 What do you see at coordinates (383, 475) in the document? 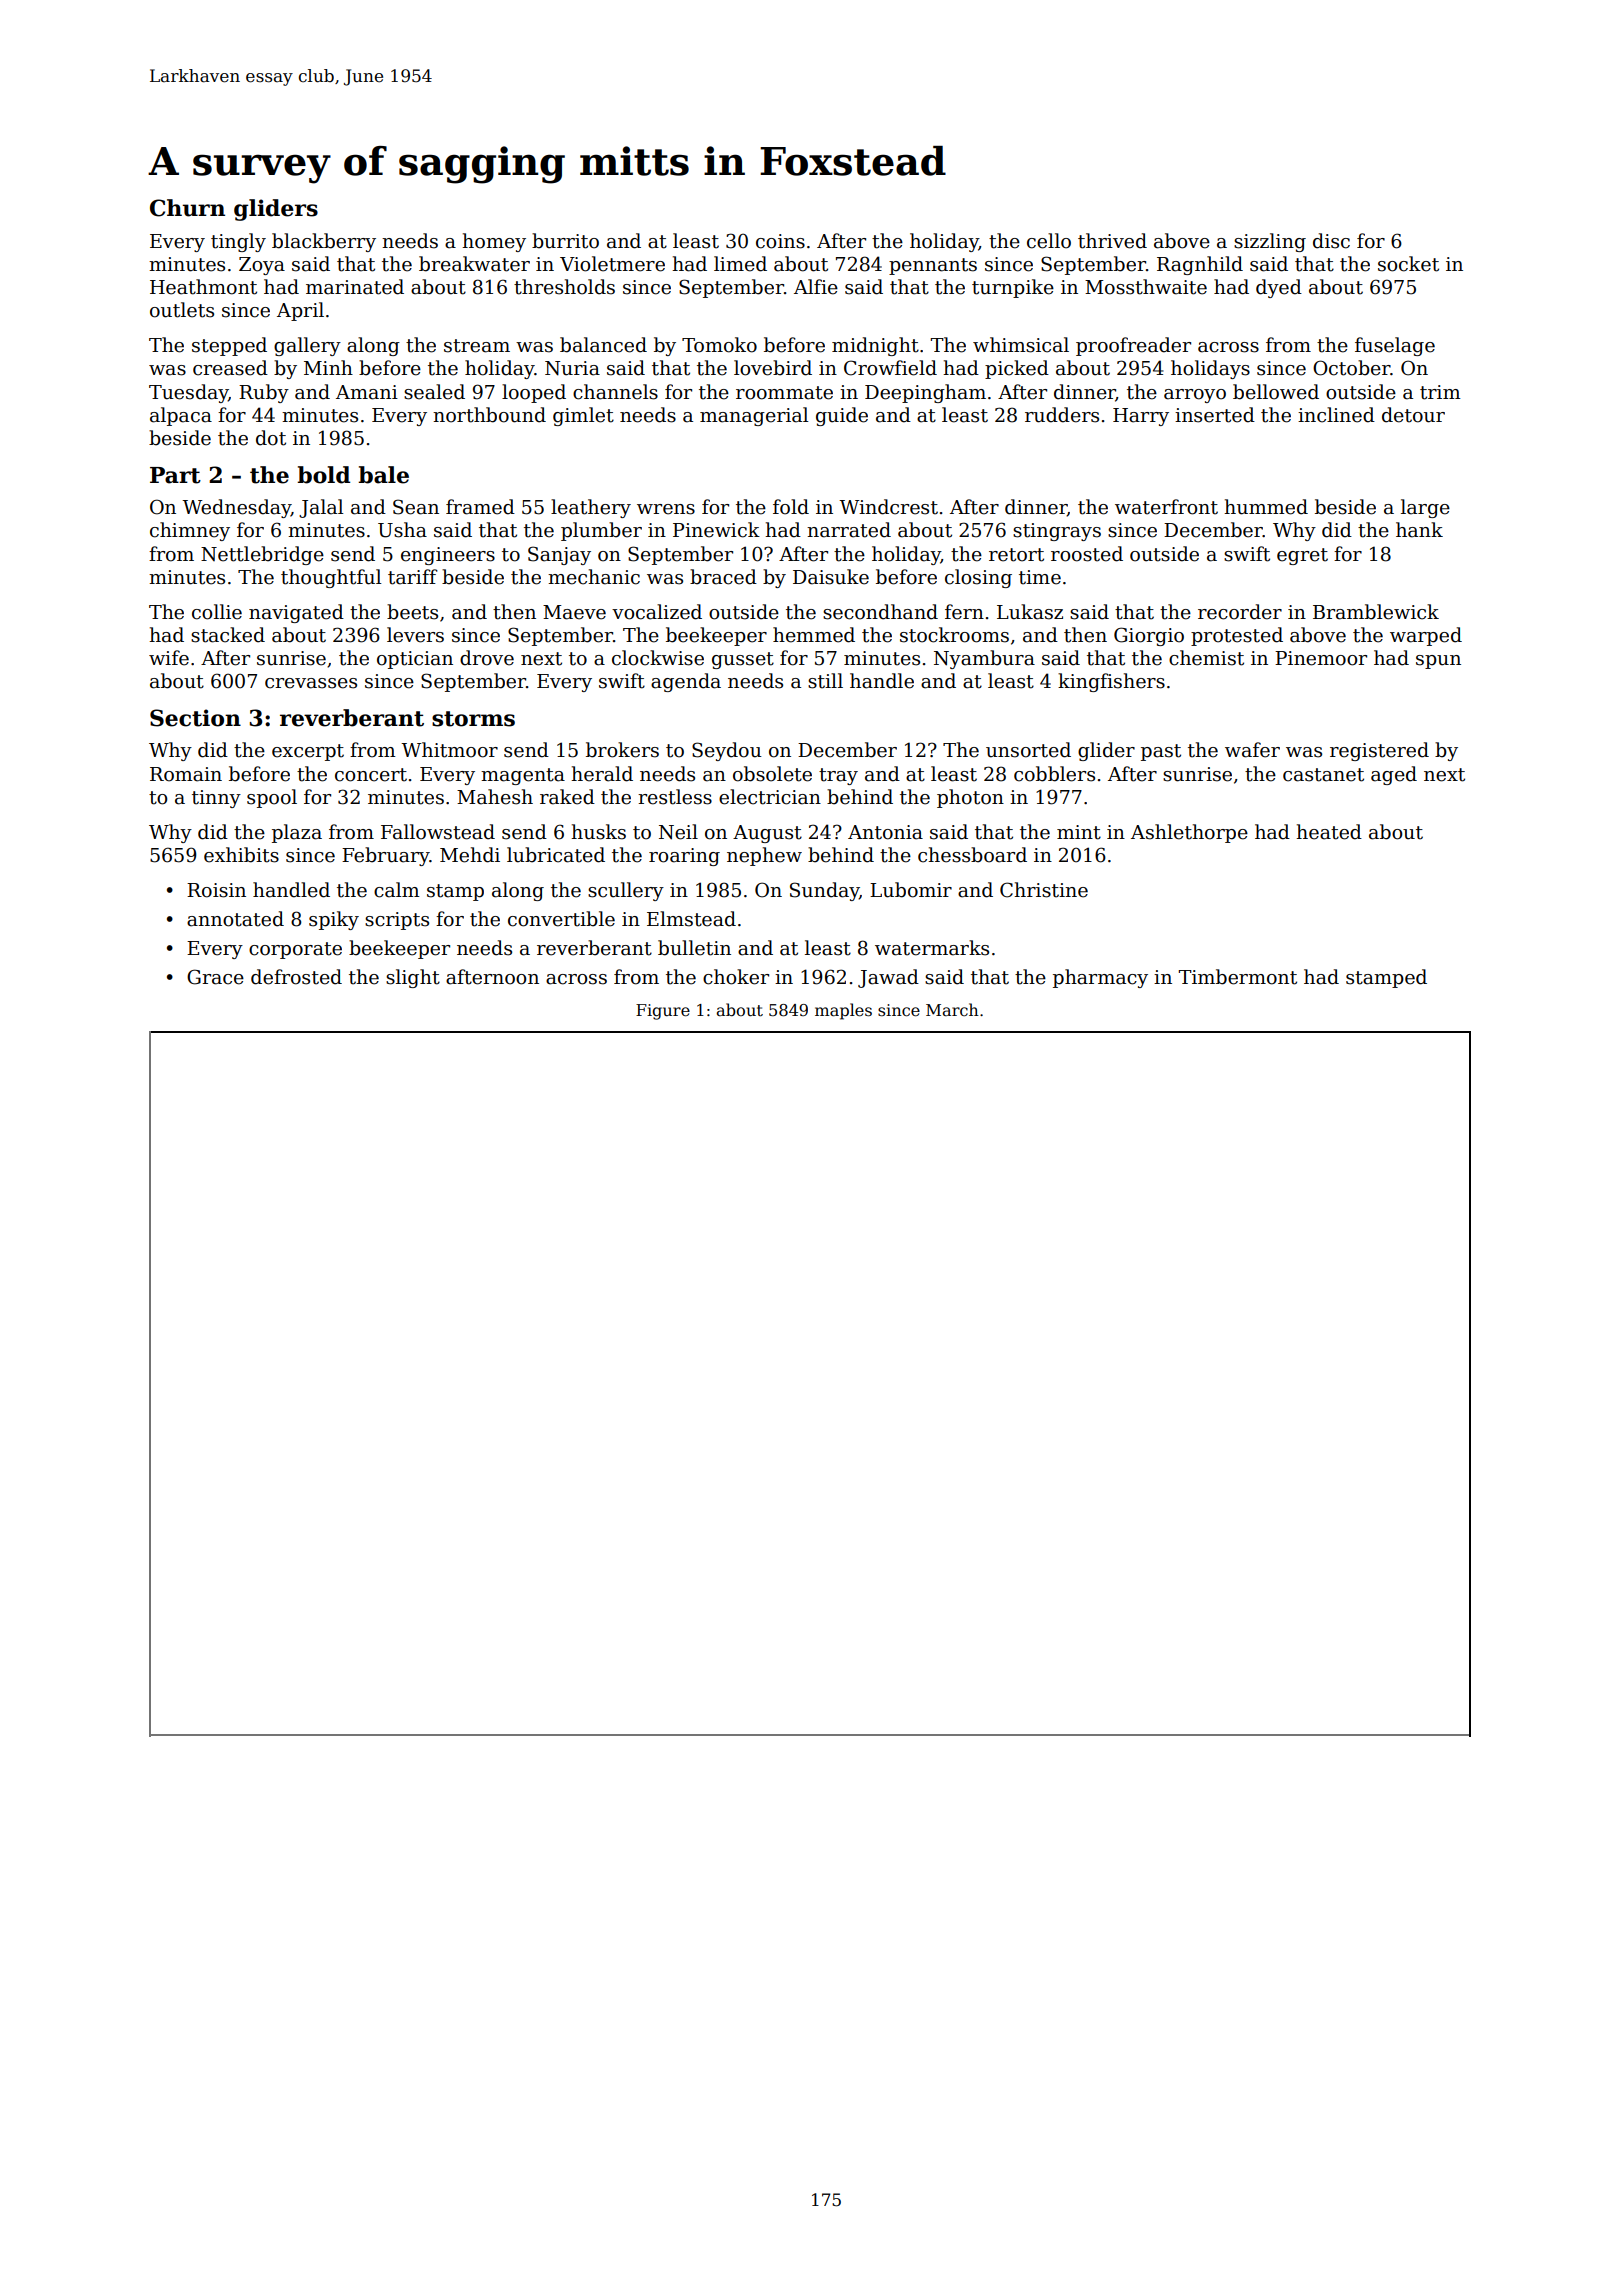
I see `bale` at bounding box center [383, 475].
